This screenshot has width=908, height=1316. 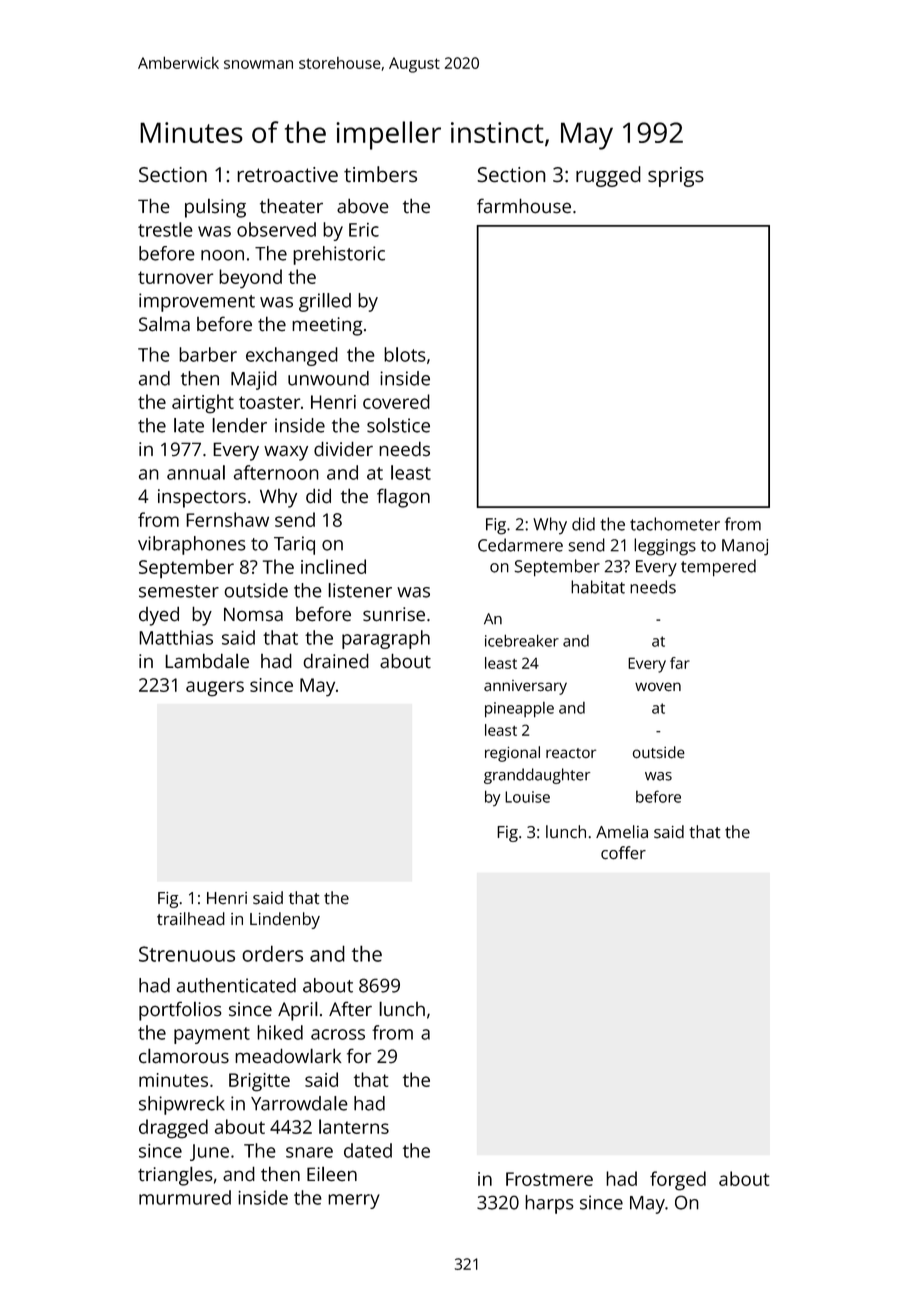 What do you see at coordinates (745, 547) in the screenshot?
I see `Manoj` at bounding box center [745, 547].
